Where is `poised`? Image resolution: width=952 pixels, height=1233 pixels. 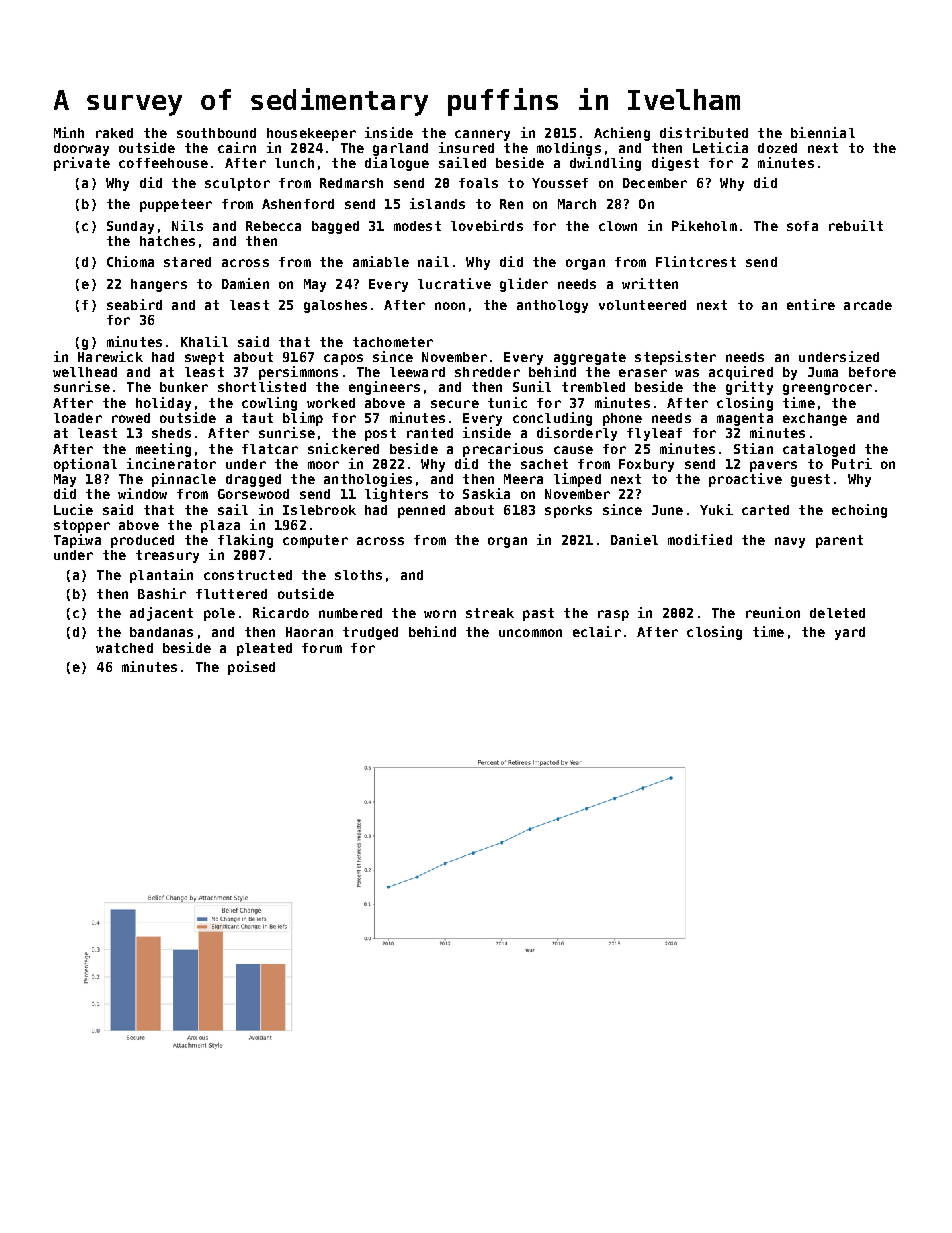
poised is located at coordinates (251, 668).
